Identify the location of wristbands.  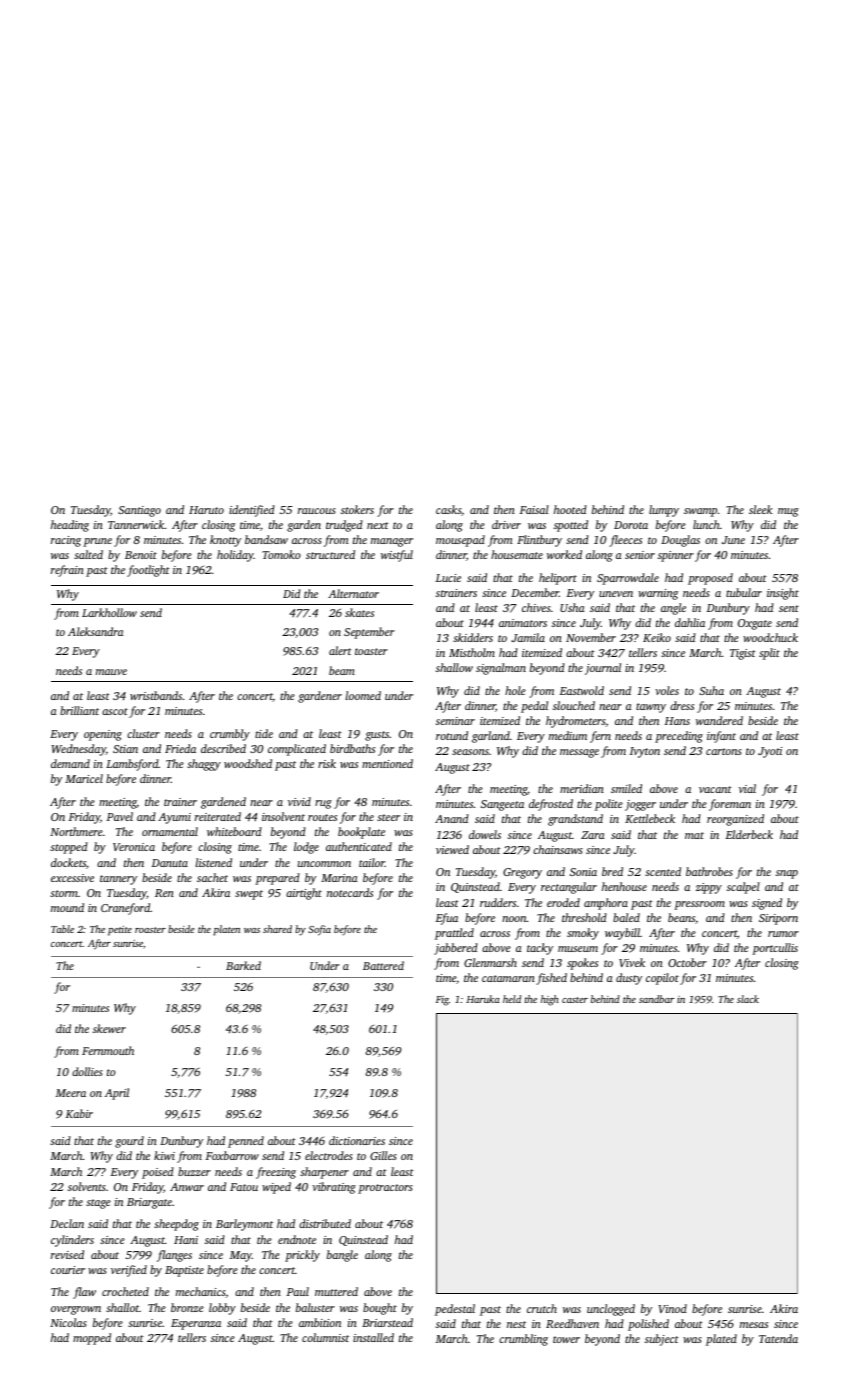
(156, 695).
